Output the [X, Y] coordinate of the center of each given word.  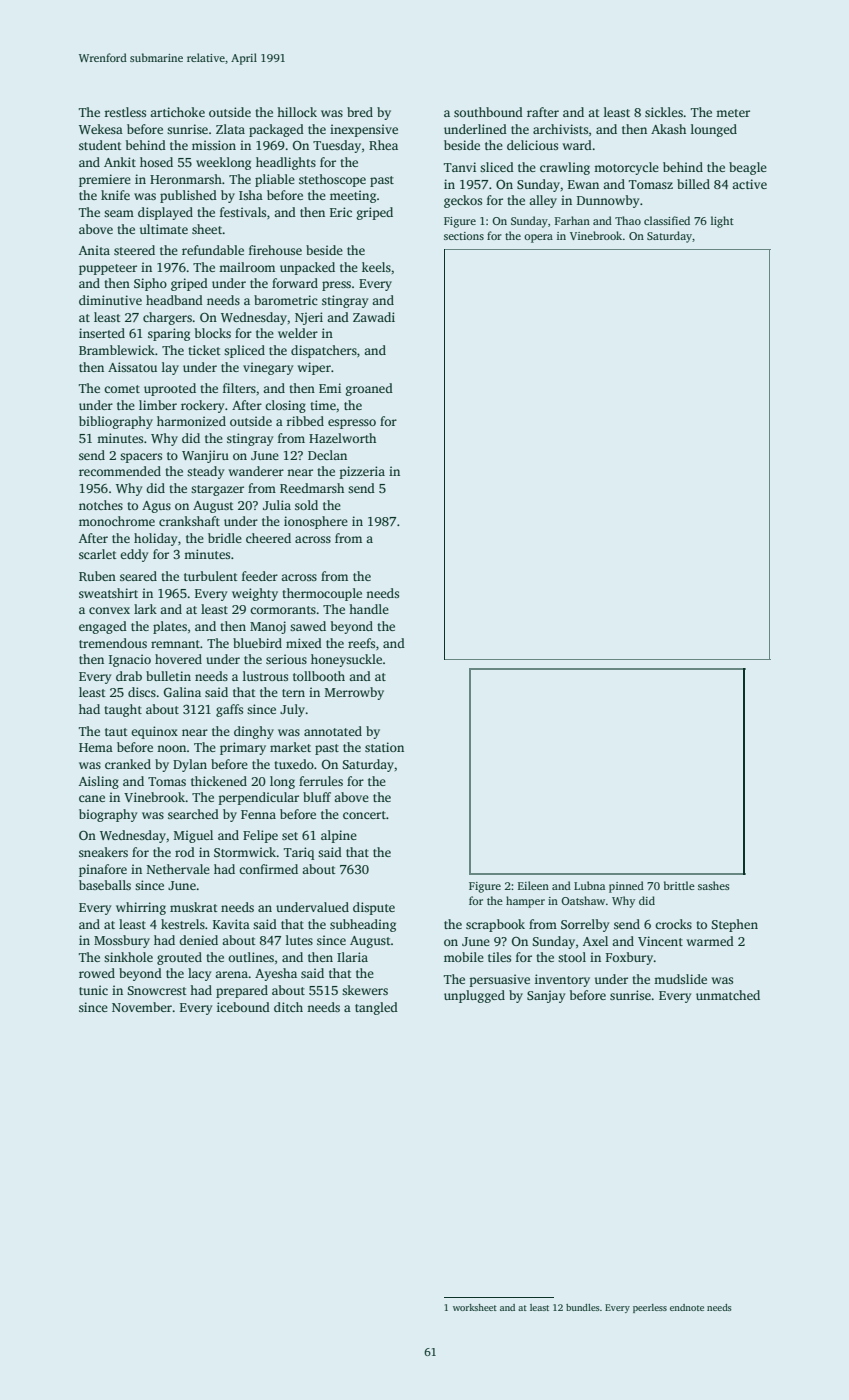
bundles [583, 1307]
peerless [650, 1308]
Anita [94, 250]
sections [464, 236]
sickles [664, 112]
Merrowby [354, 693]
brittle [679, 885]
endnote [687, 1307]
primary [243, 748]
